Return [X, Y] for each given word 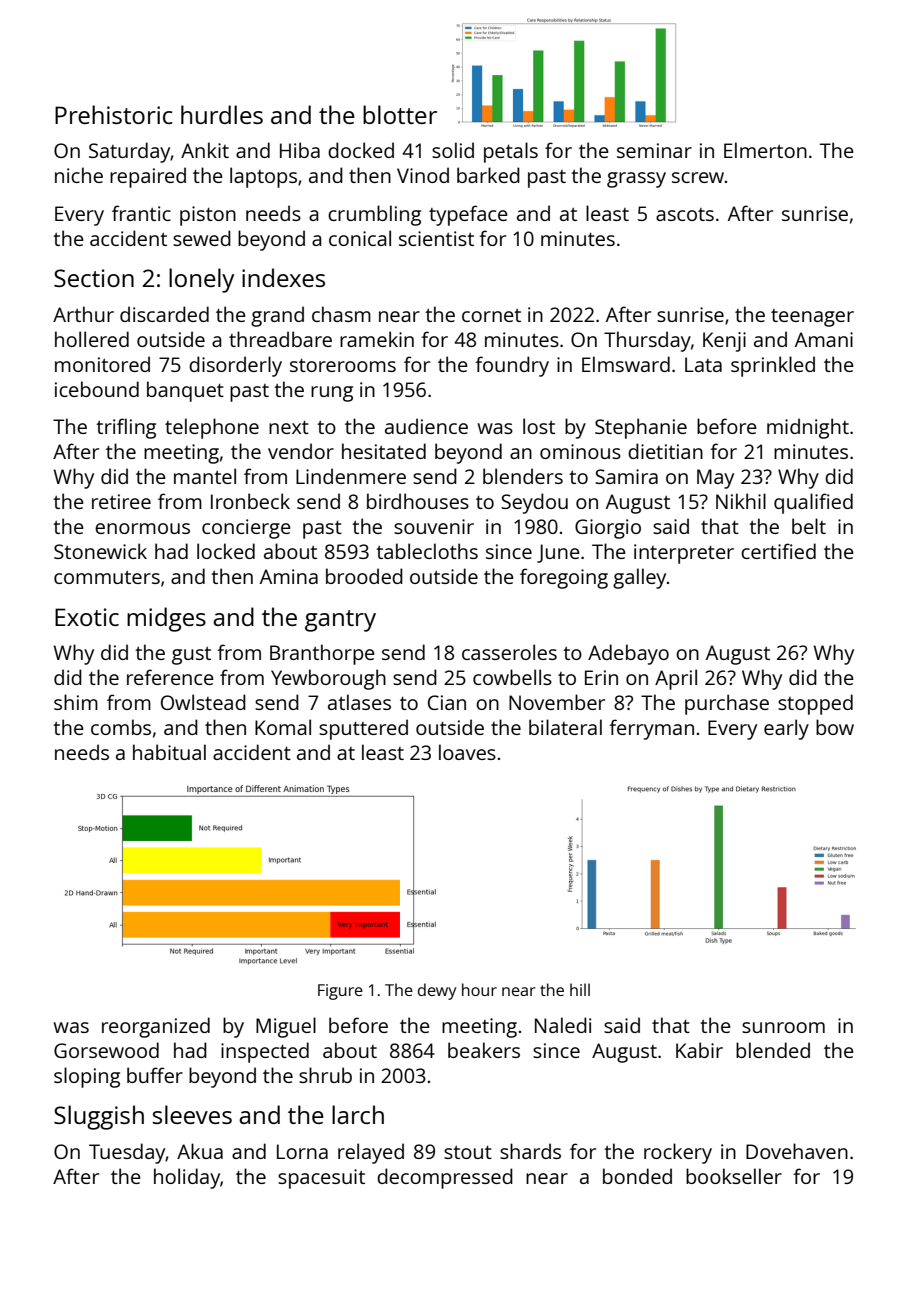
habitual [169, 752]
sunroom [783, 1027]
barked [488, 175]
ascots [685, 214]
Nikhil [741, 501]
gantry [340, 621]
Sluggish [99, 1117]
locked [226, 551]
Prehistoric [114, 114]
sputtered [363, 729]
